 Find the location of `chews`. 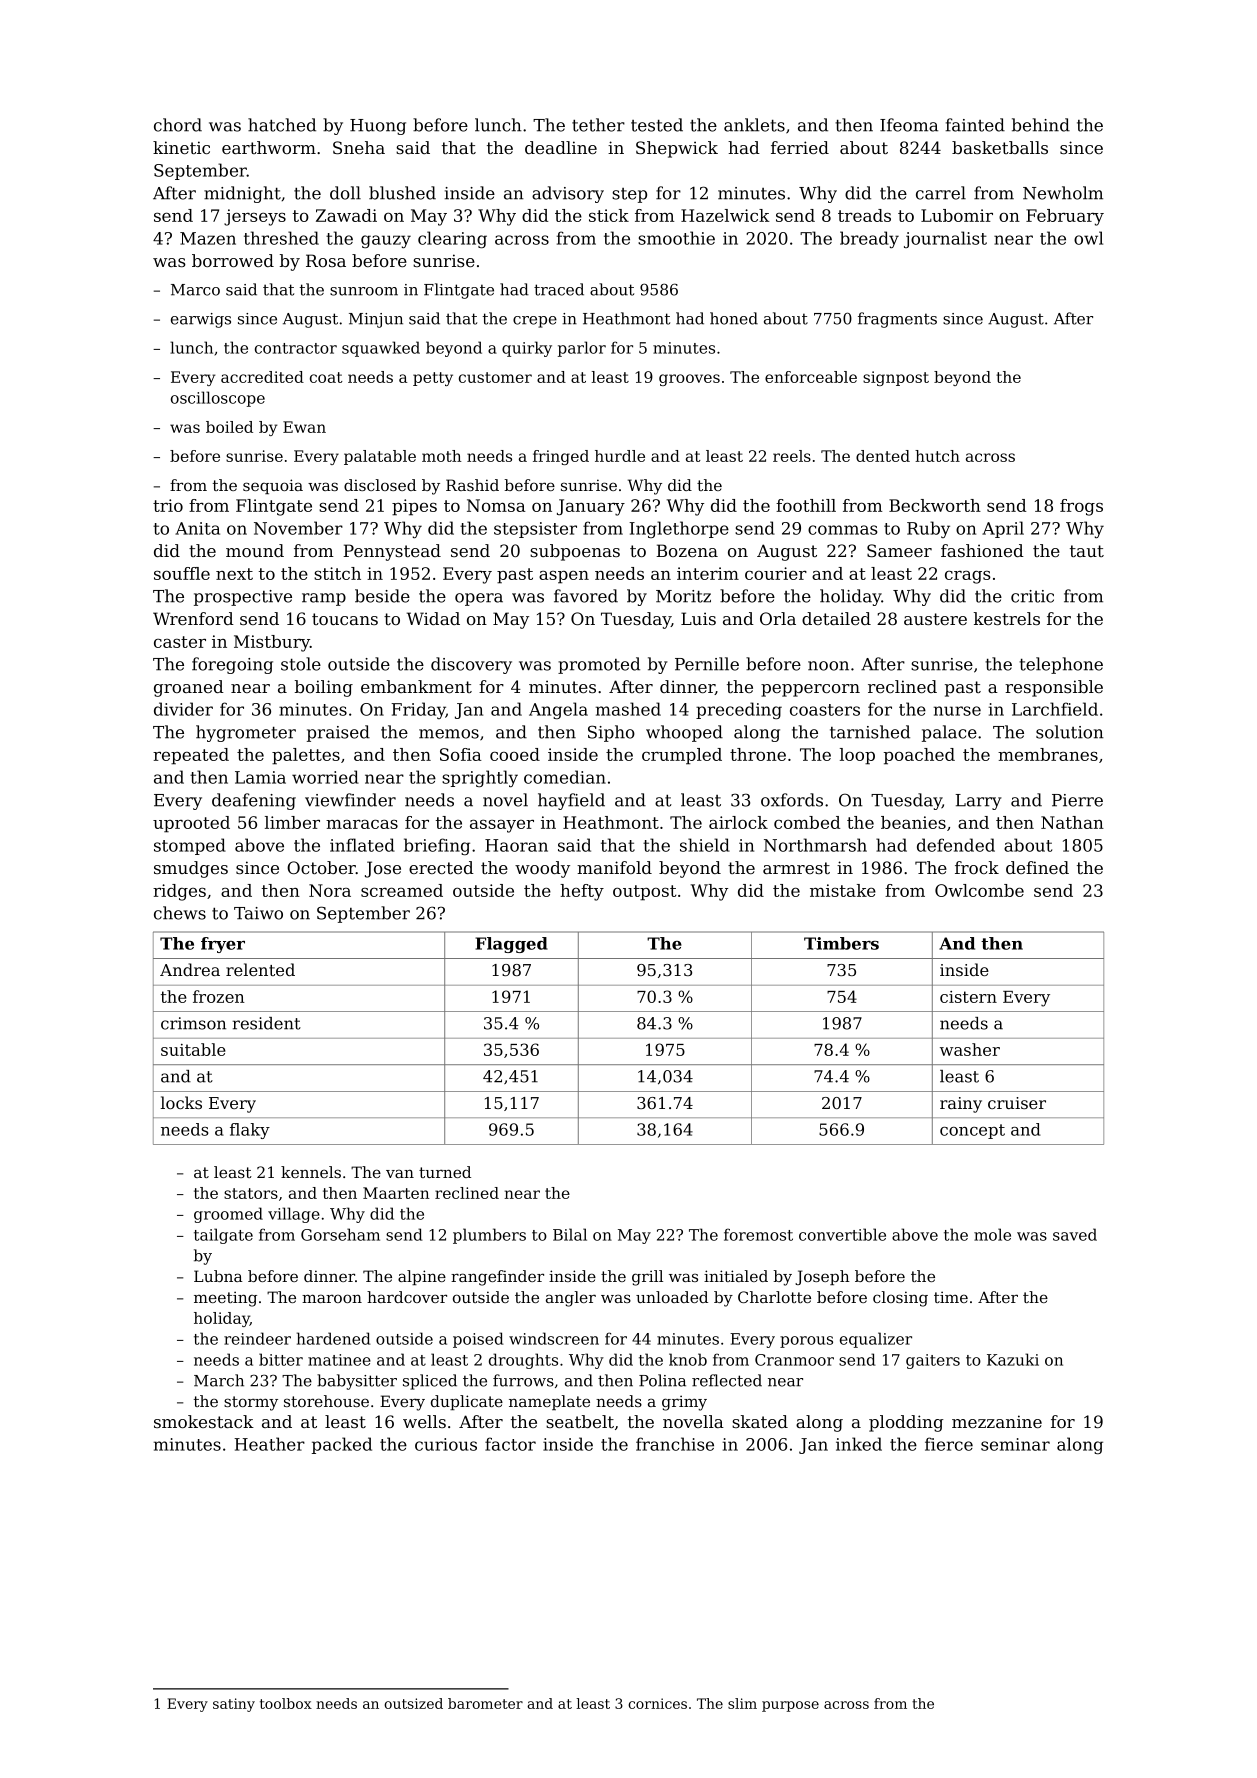

chews is located at coordinates (180, 913).
